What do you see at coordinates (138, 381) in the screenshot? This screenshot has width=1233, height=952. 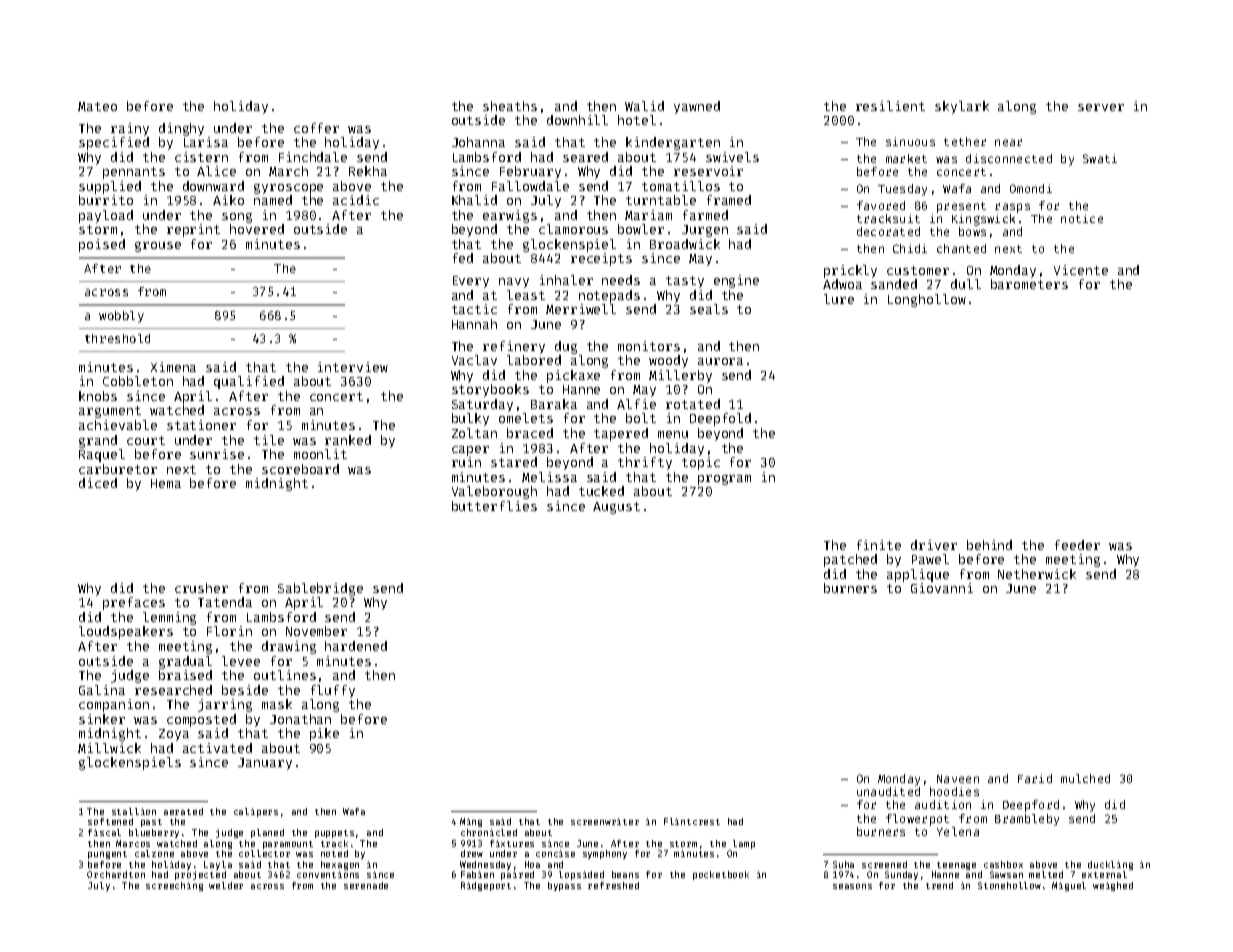 I see `Cobbleton` at bounding box center [138, 381].
